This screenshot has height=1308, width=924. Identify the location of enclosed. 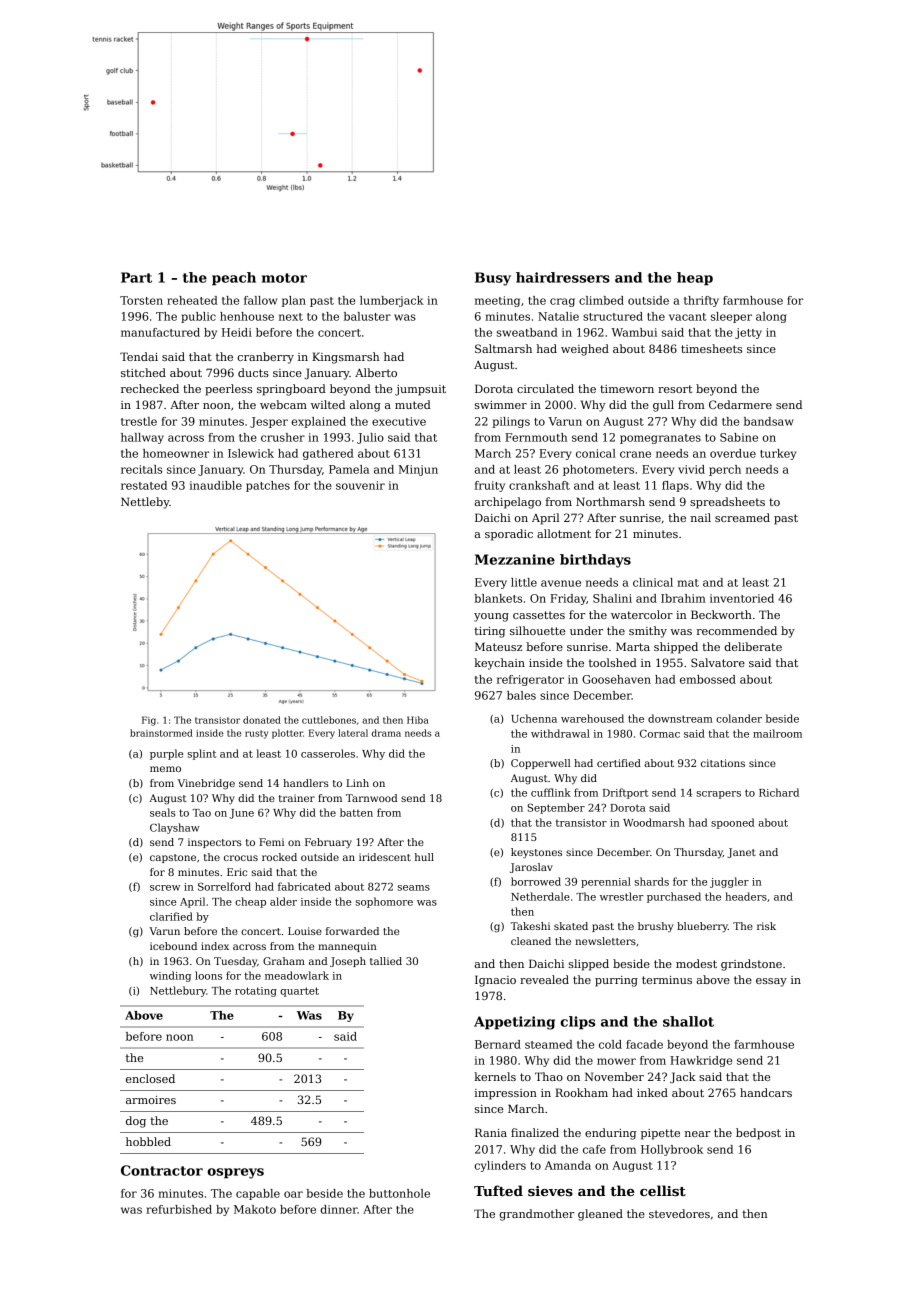
(150, 1078).
